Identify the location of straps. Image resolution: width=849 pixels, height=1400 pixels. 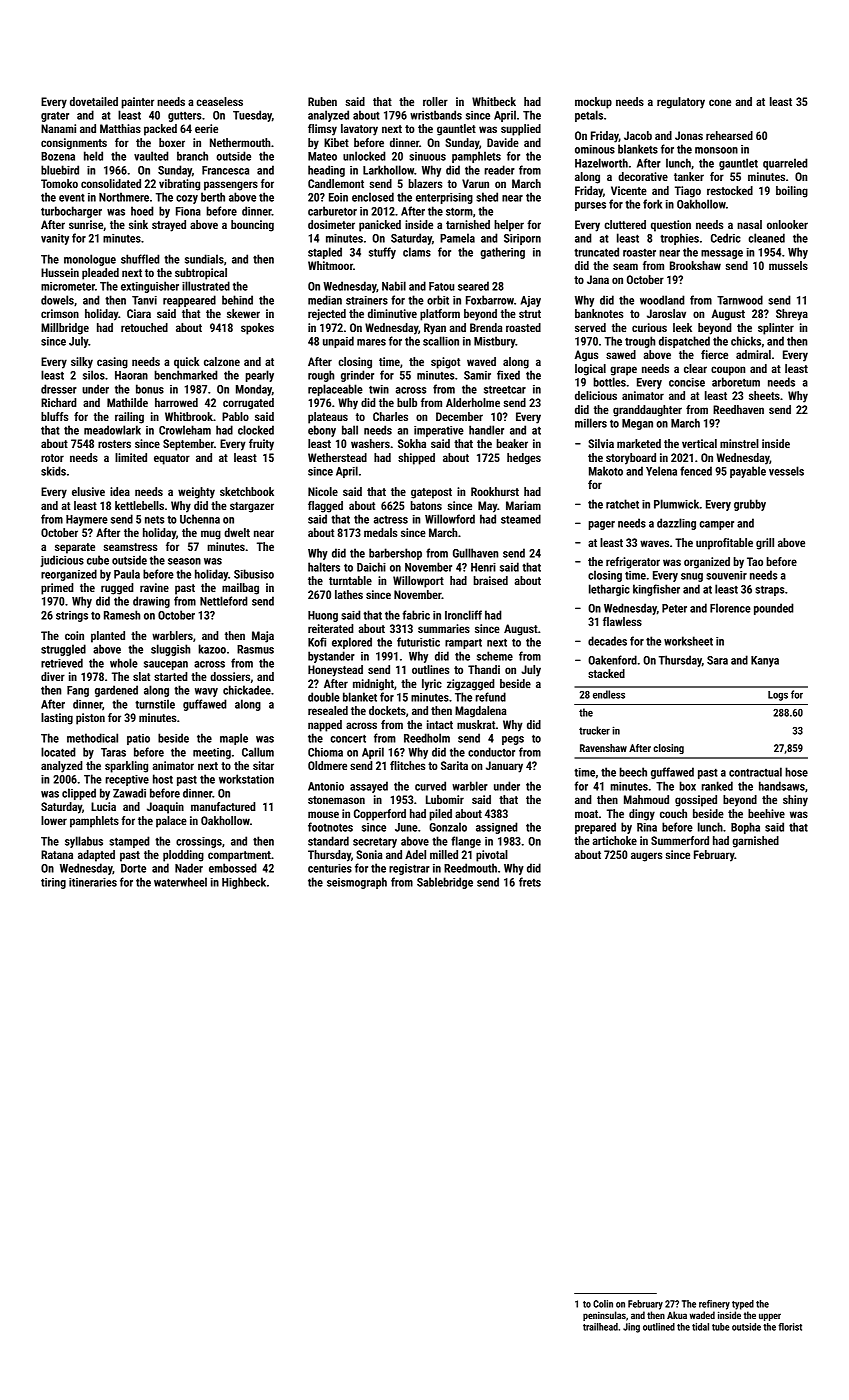
(769, 590).
